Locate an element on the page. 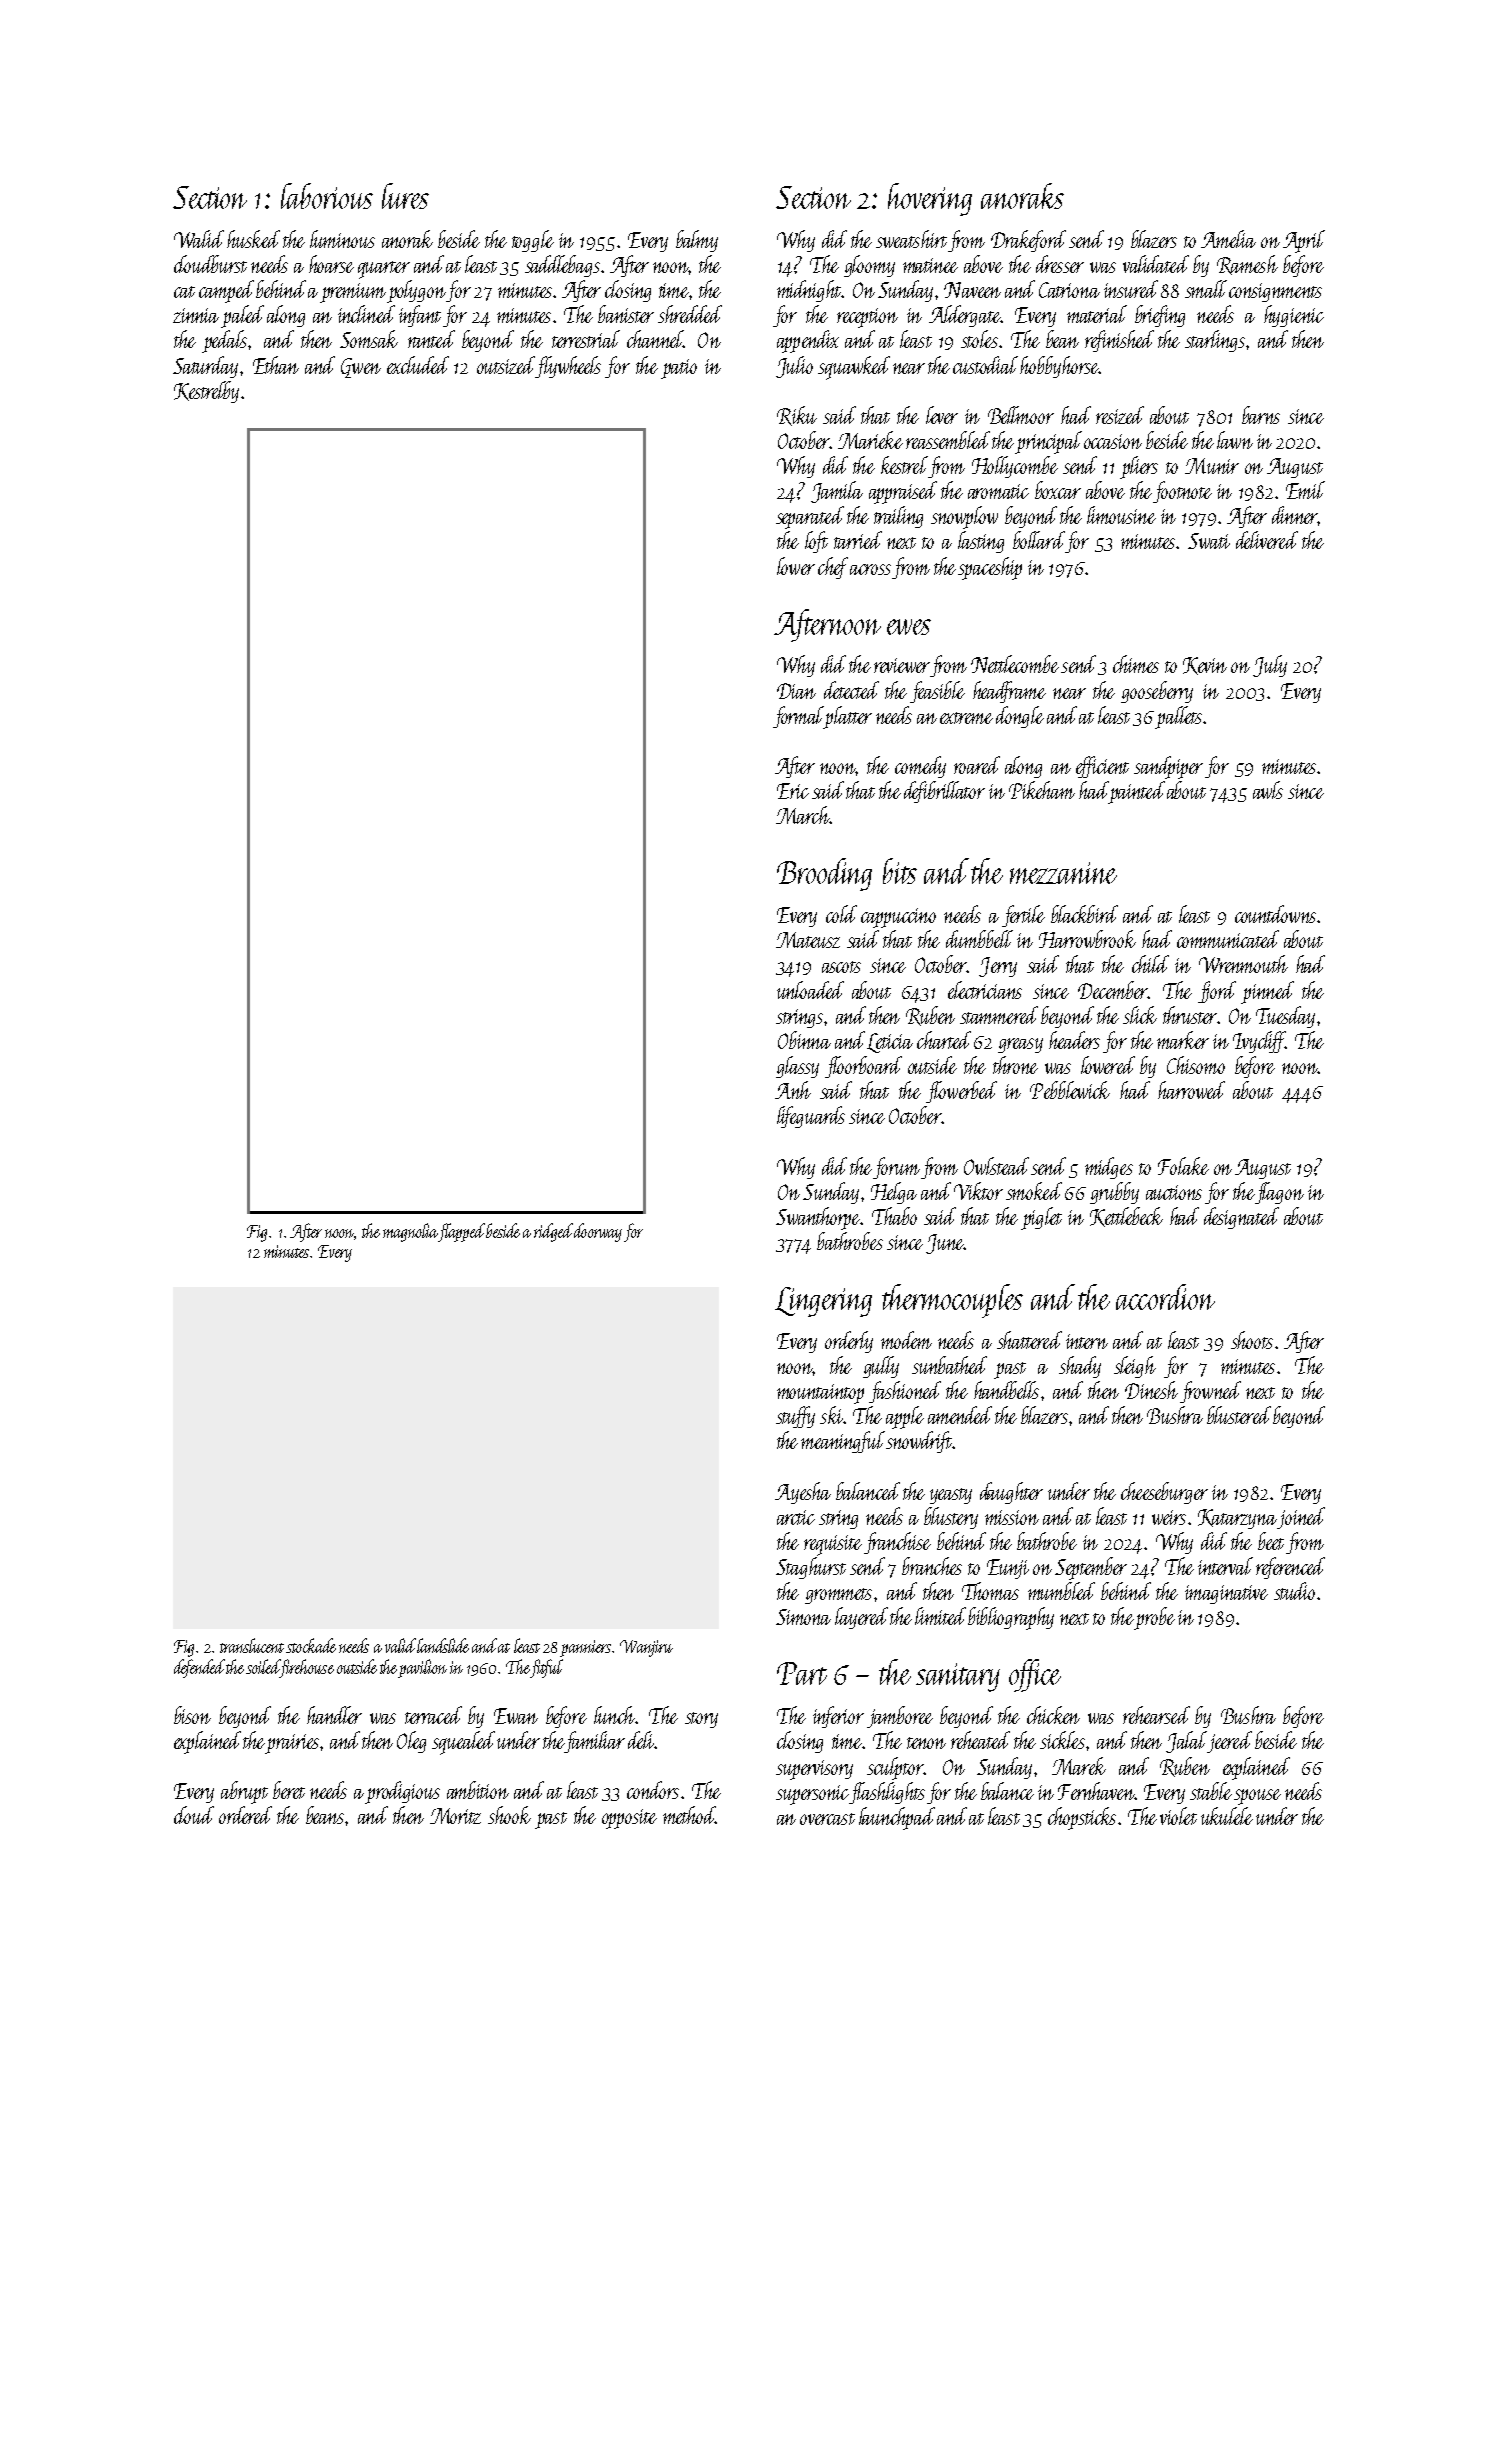 The image size is (1496, 2464). painted is located at coordinates (1137, 792).
